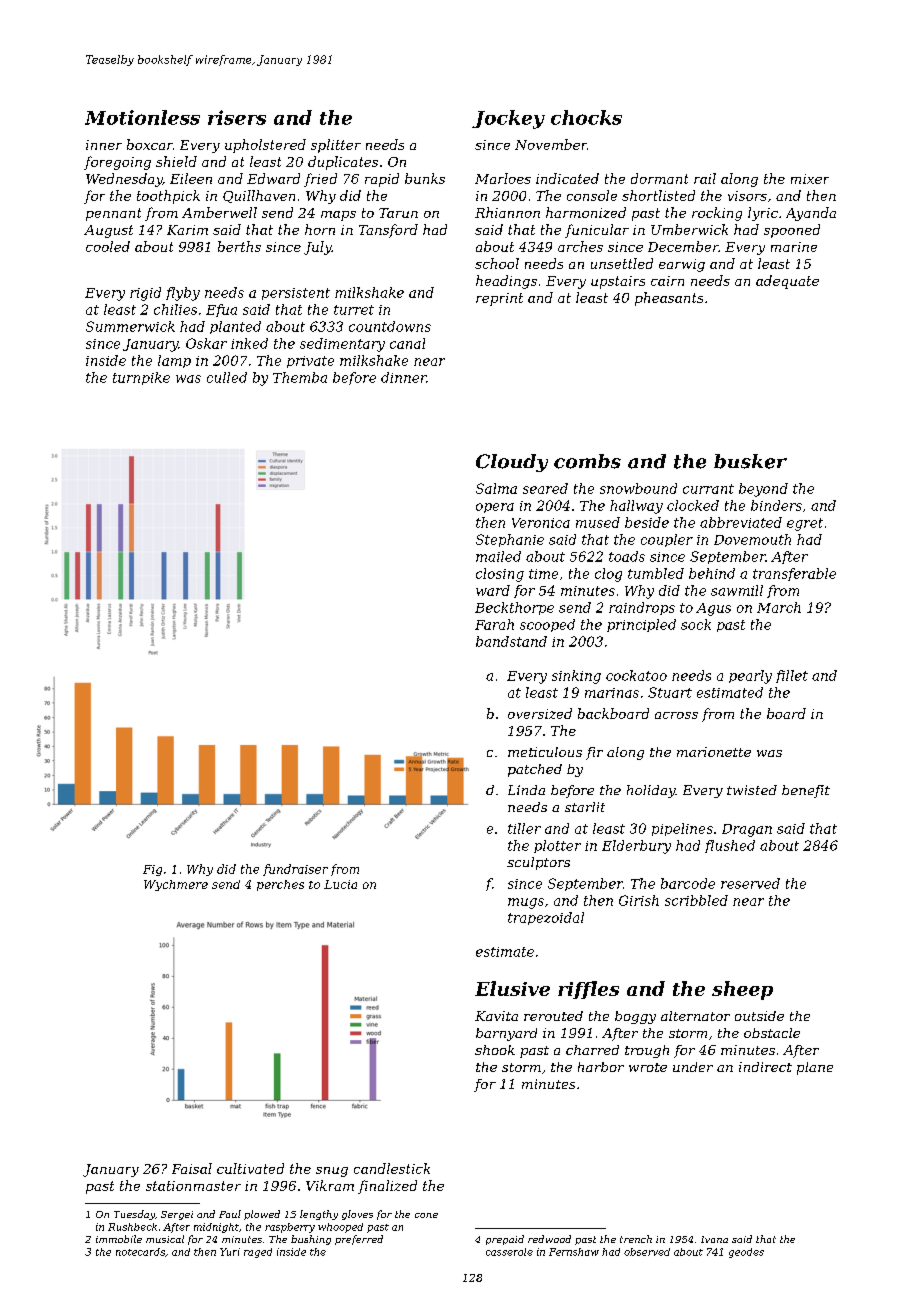 The height and width of the screenshot is (1308, 924). What do you see at coordinates (142, 117) in the screenshot?
I see `Motionless` at bounding box center [142, 117].
